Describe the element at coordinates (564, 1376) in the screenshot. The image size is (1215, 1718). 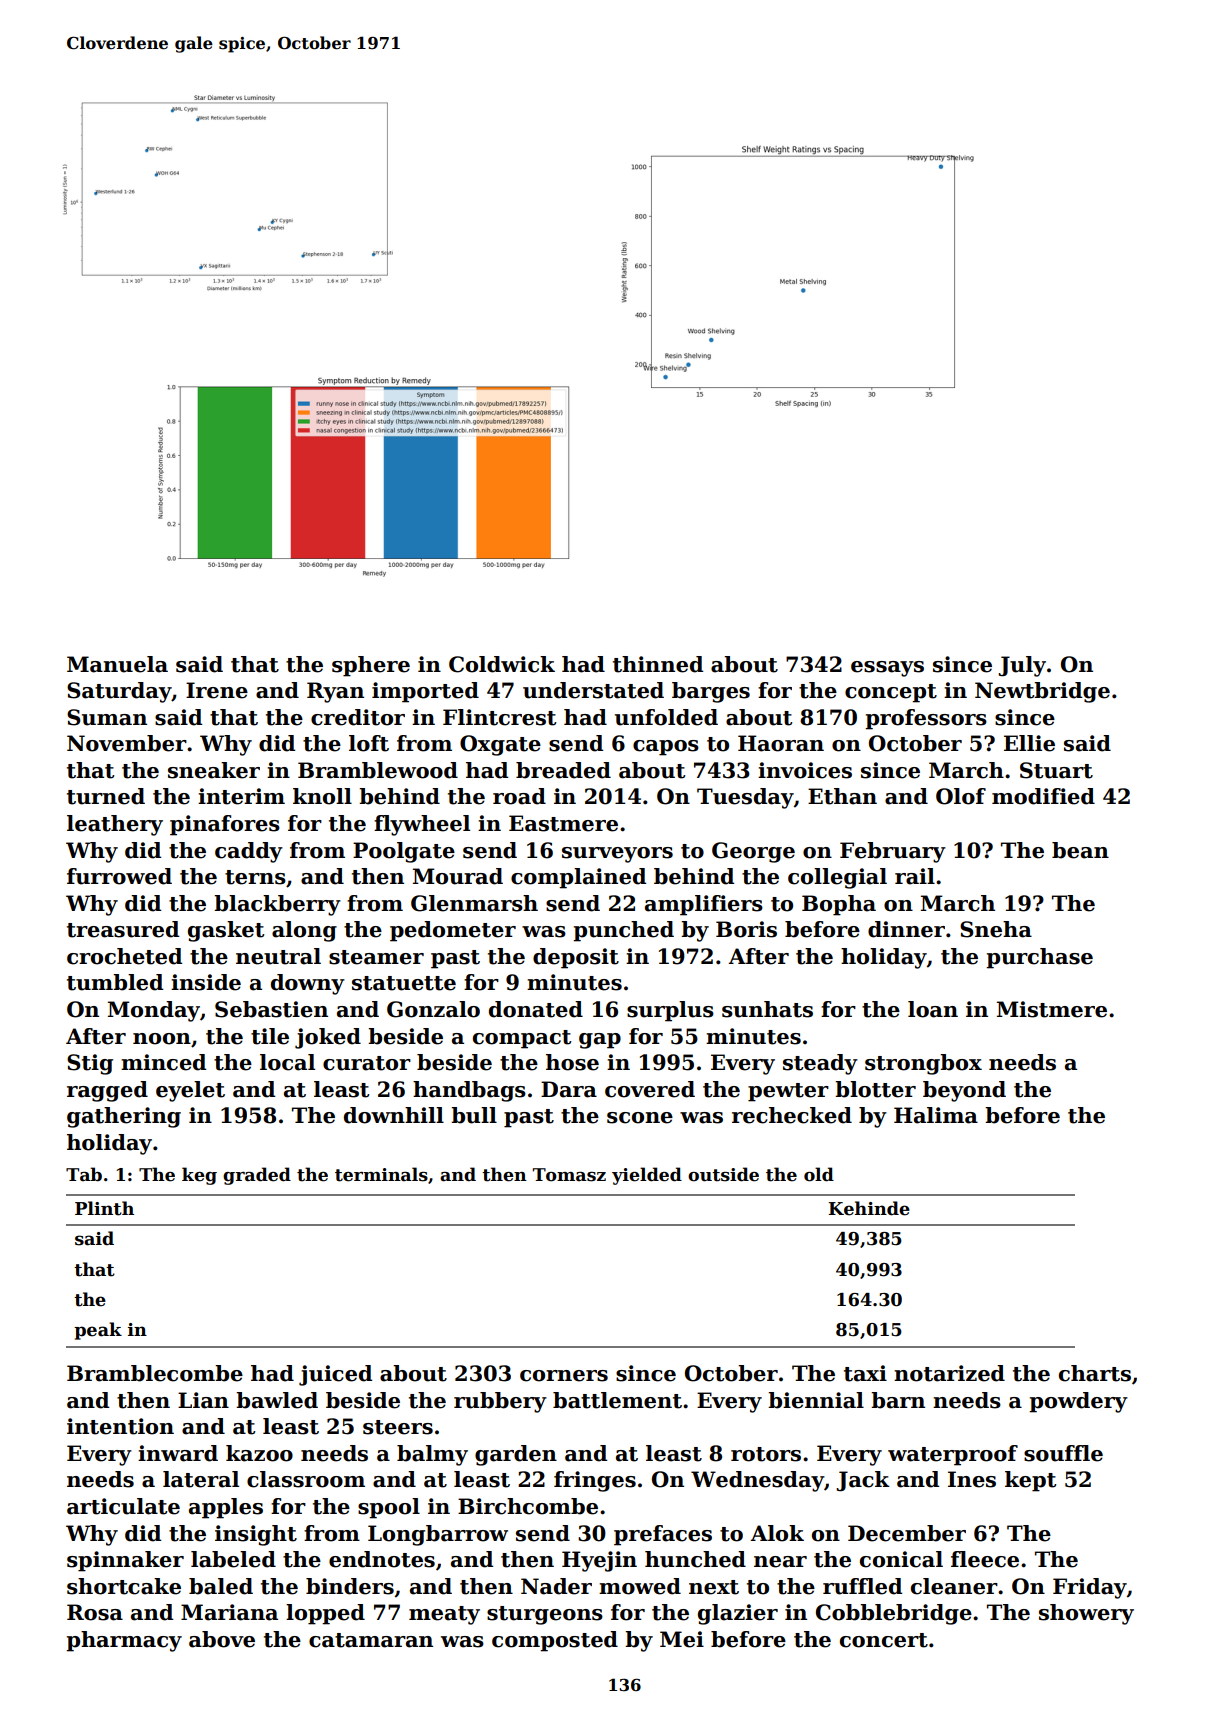
I see `corners` at that location.
